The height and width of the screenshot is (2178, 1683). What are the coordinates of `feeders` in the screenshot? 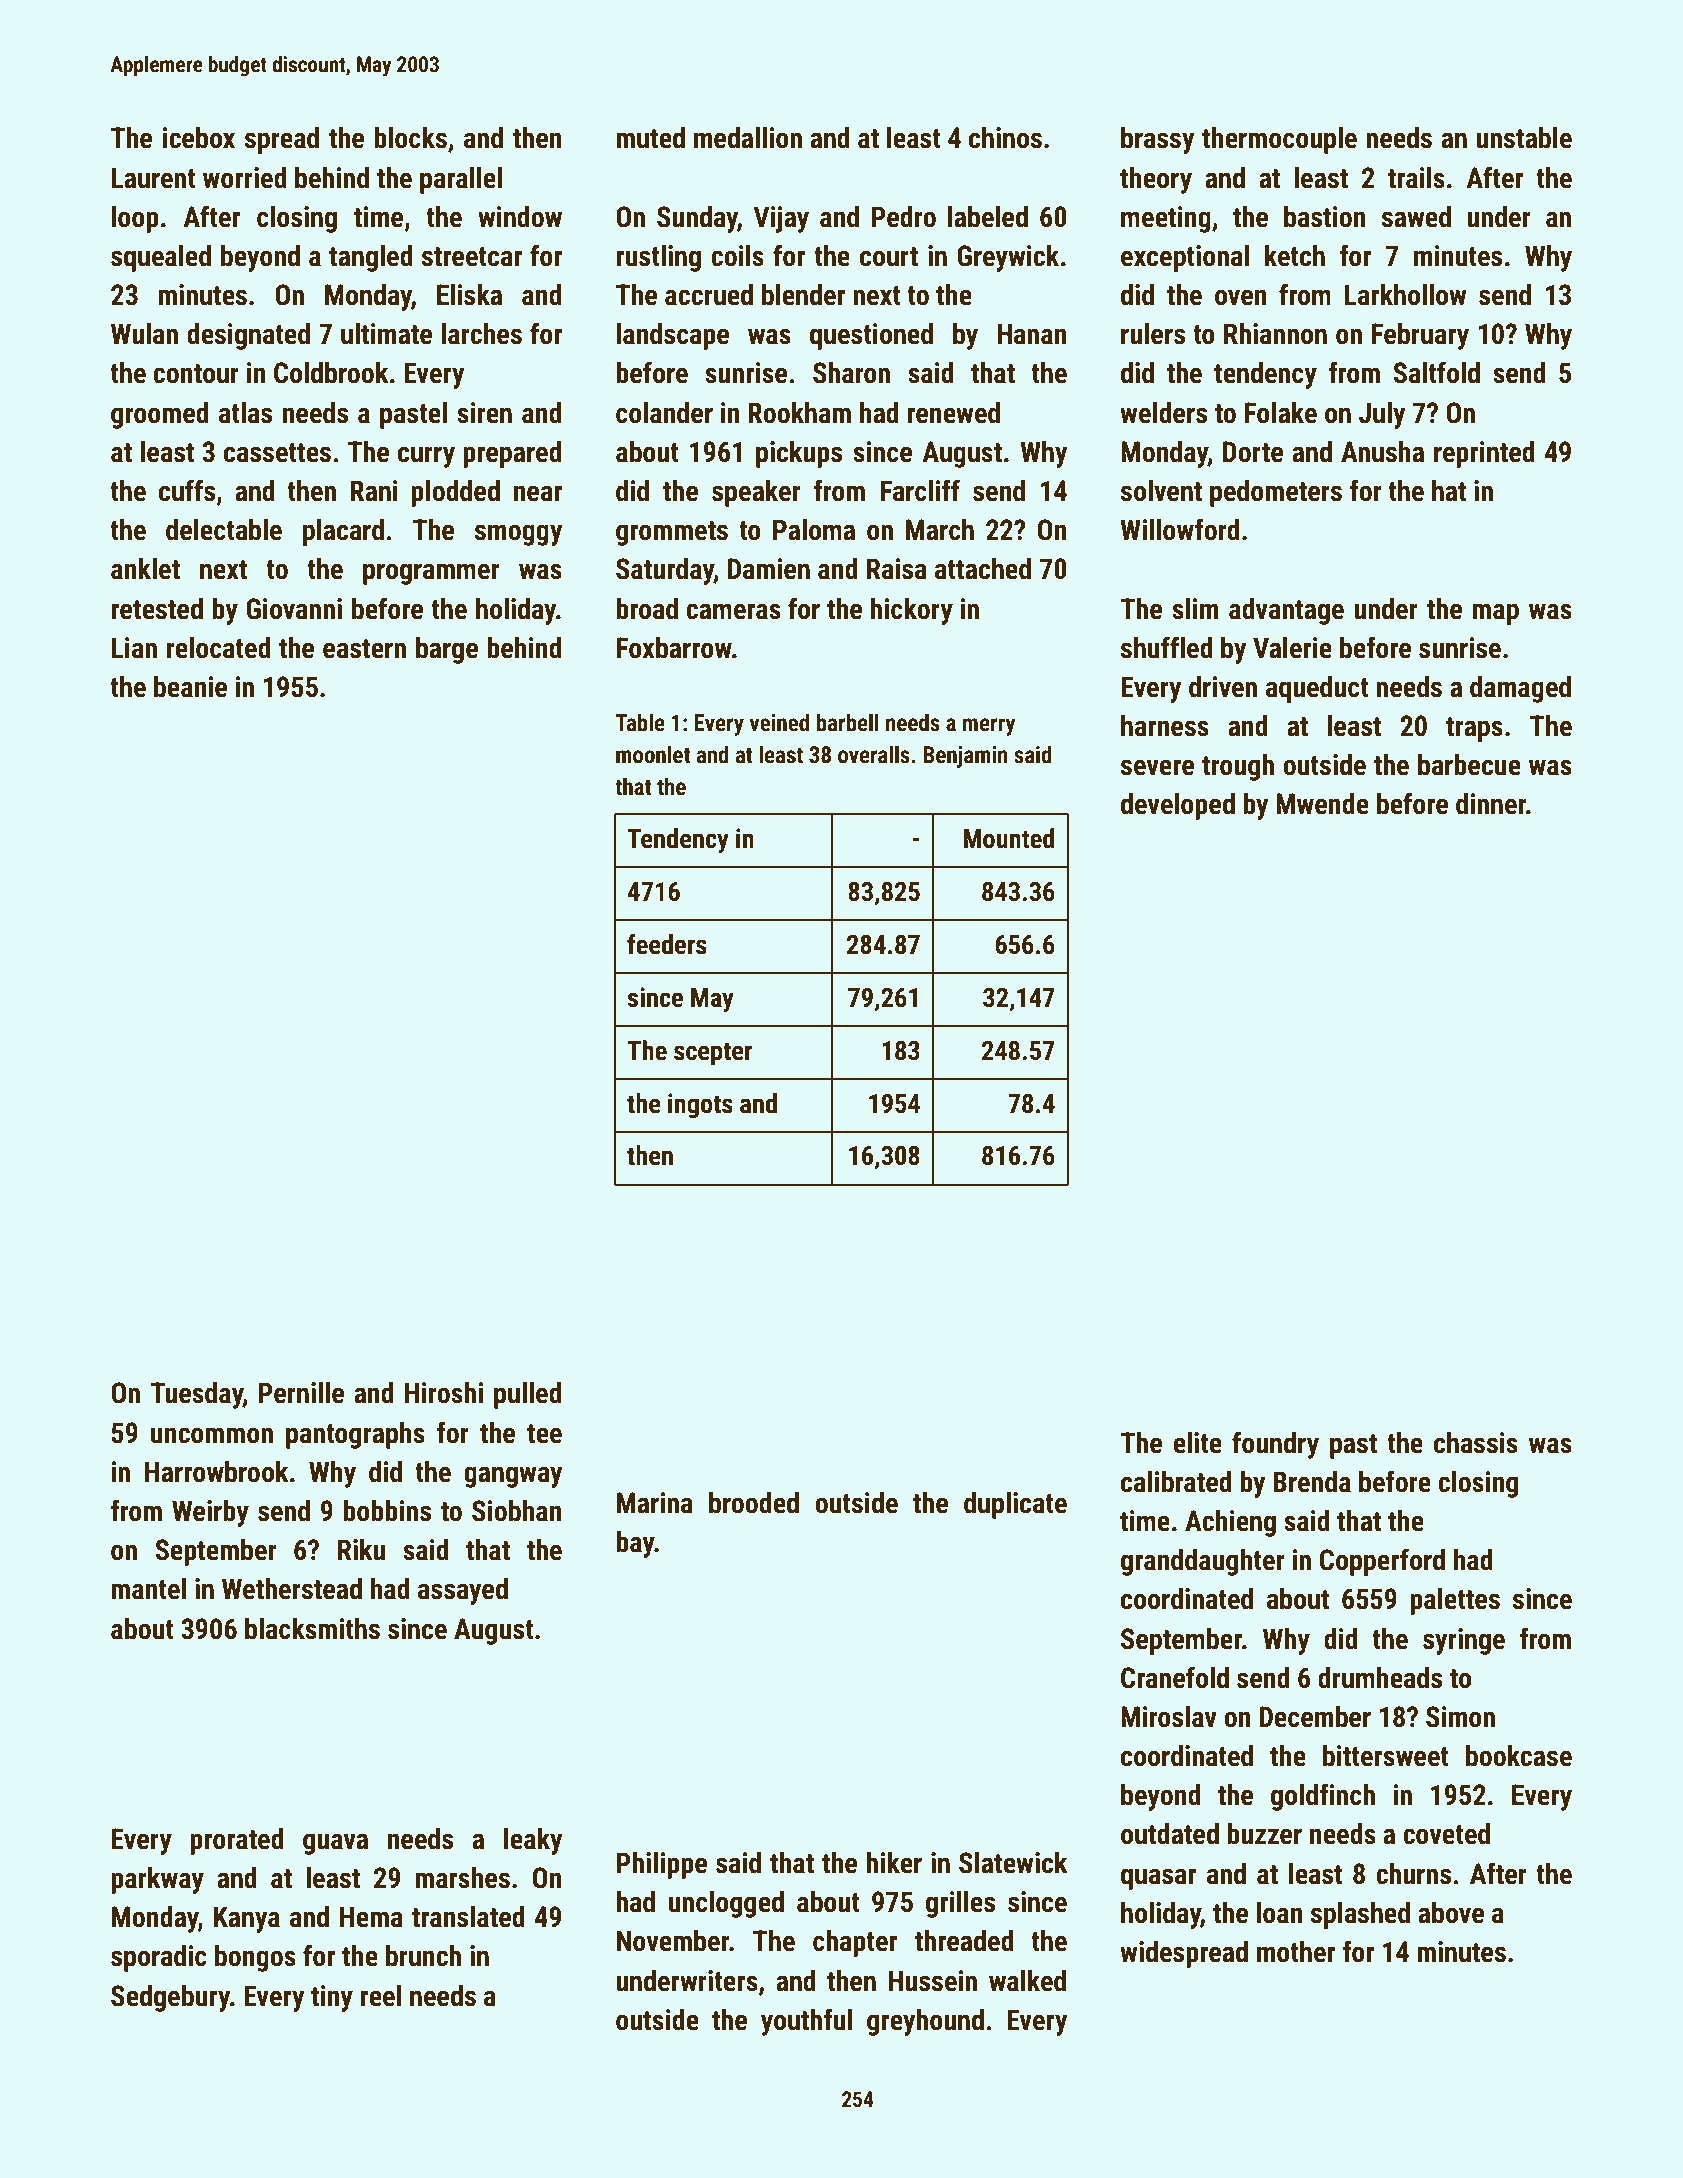 It's located at (667, 944).
